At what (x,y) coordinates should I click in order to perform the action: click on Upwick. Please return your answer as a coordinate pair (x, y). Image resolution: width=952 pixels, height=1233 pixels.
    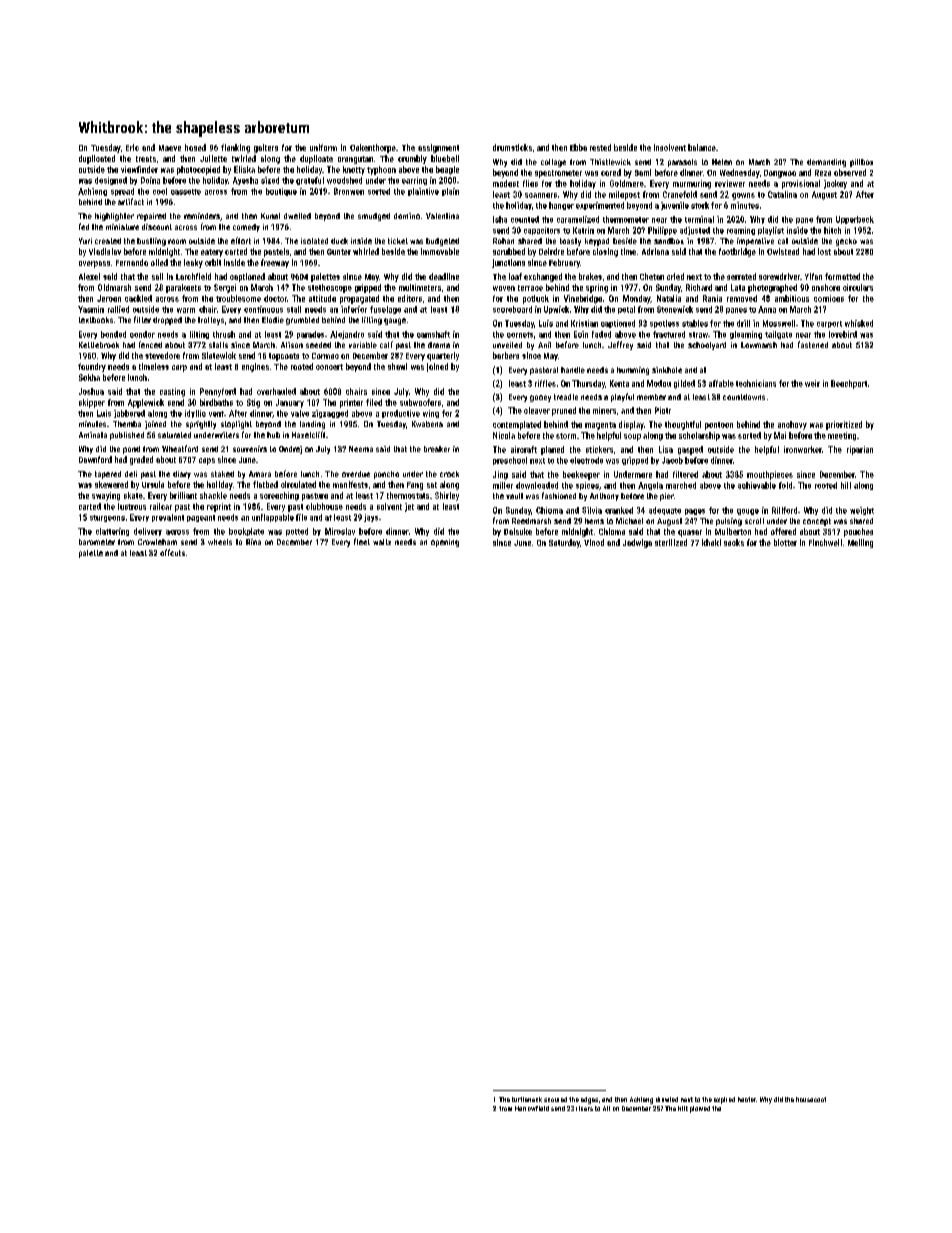
    Looking at the image, I should click on (556, 310).
